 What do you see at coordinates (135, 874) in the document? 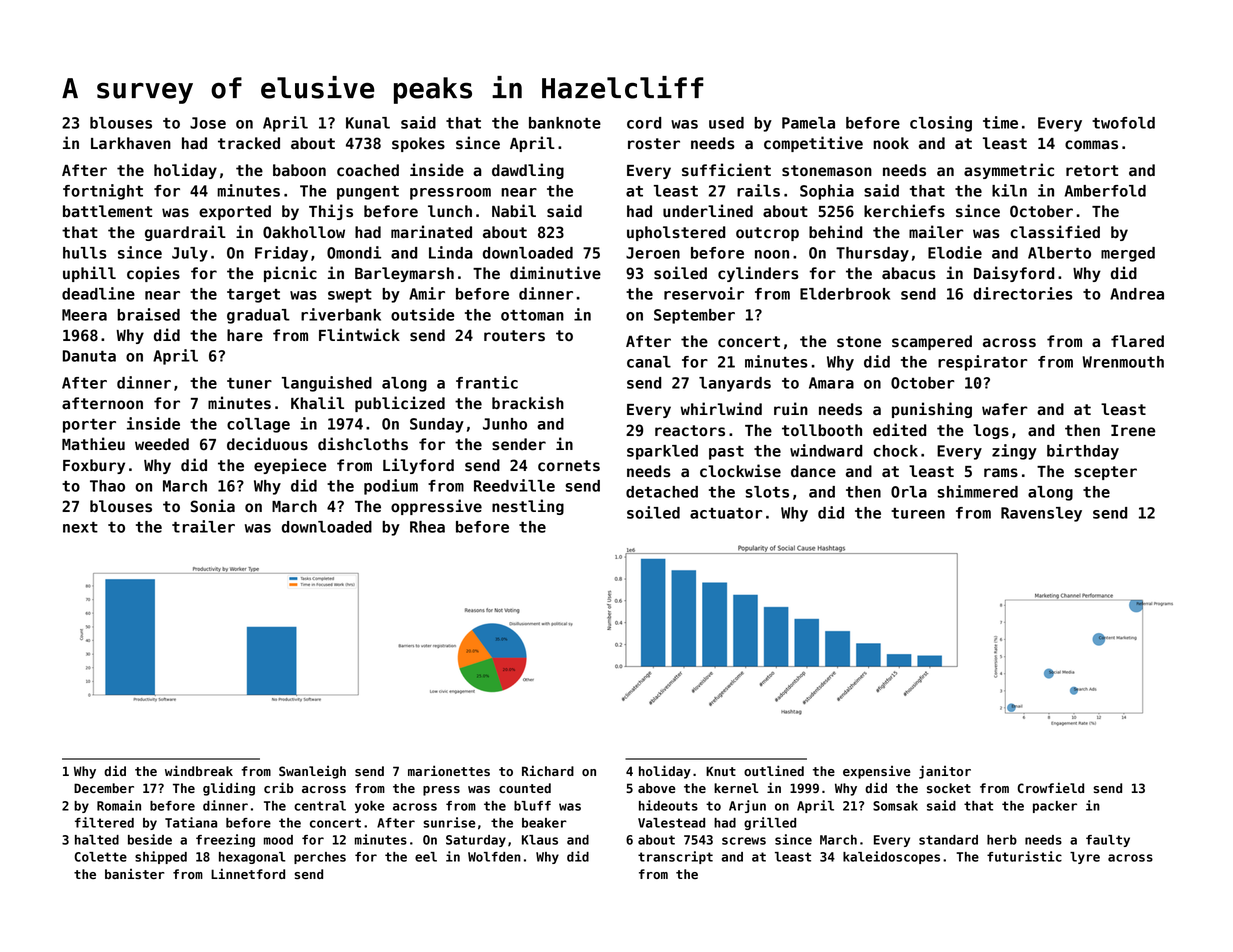
I see `banister` at bounding box center [135, 874].
